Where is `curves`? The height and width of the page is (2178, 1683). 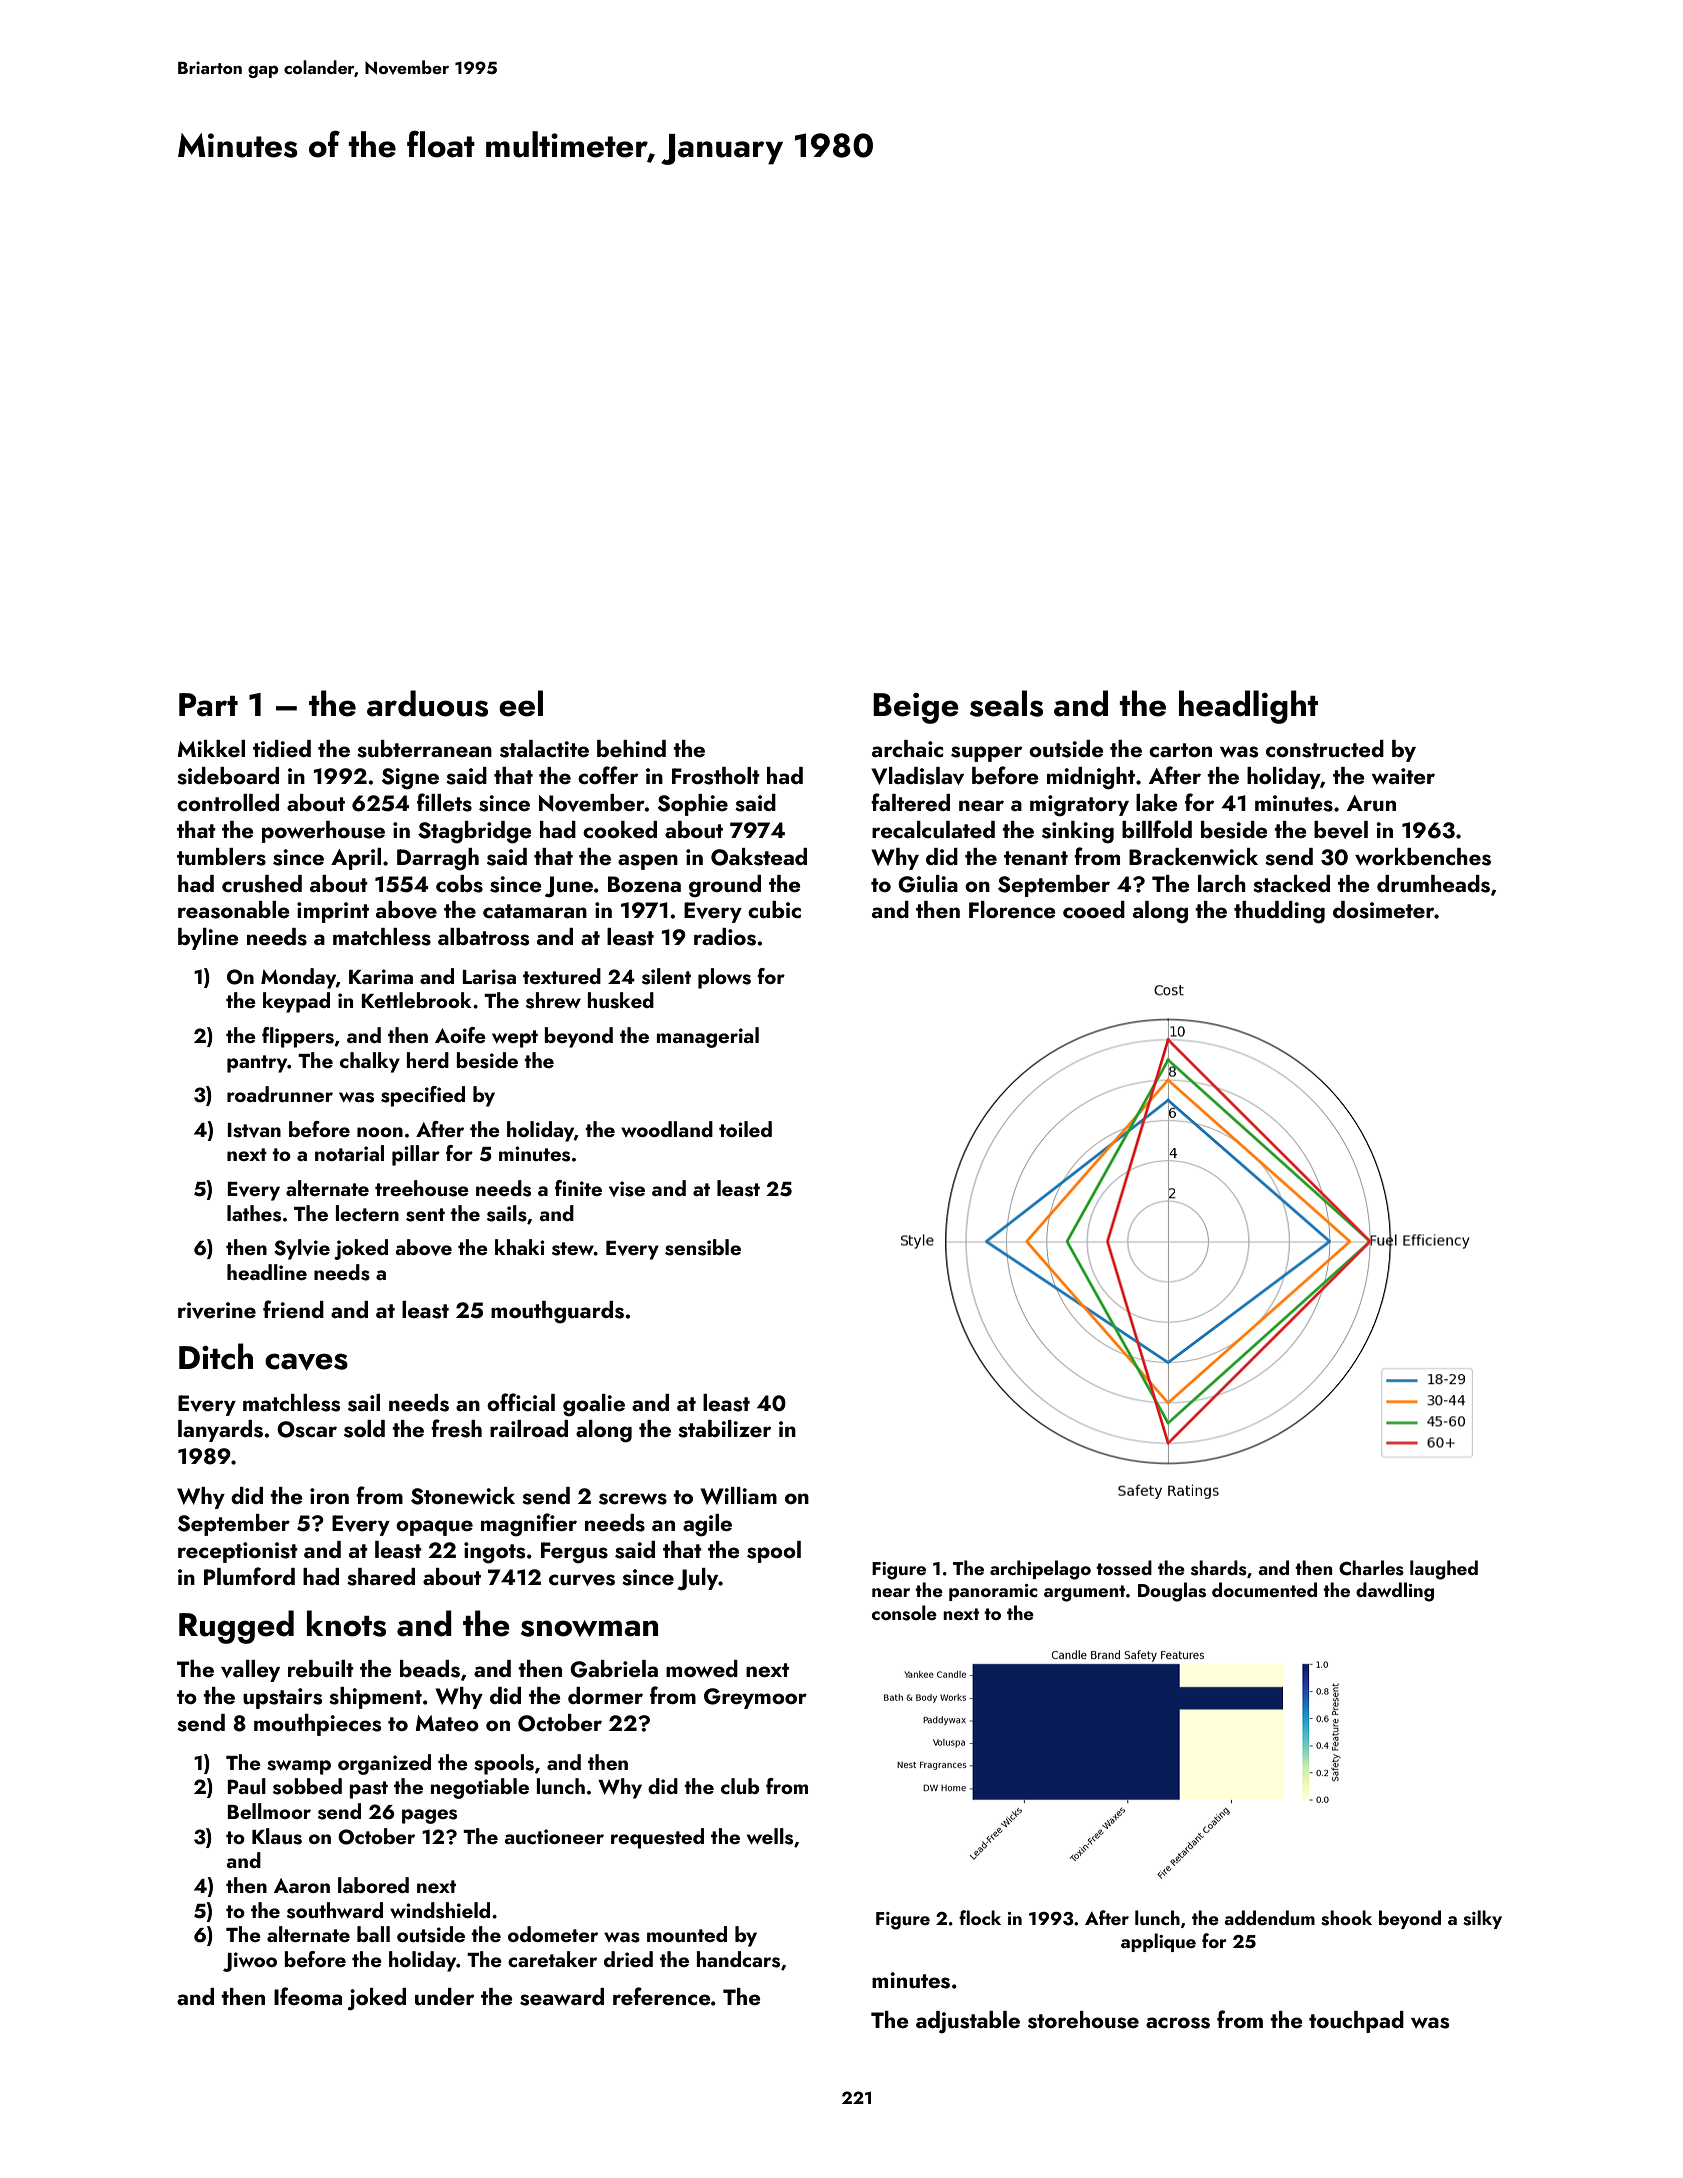 curves is located at coordinates (582, 1580).
